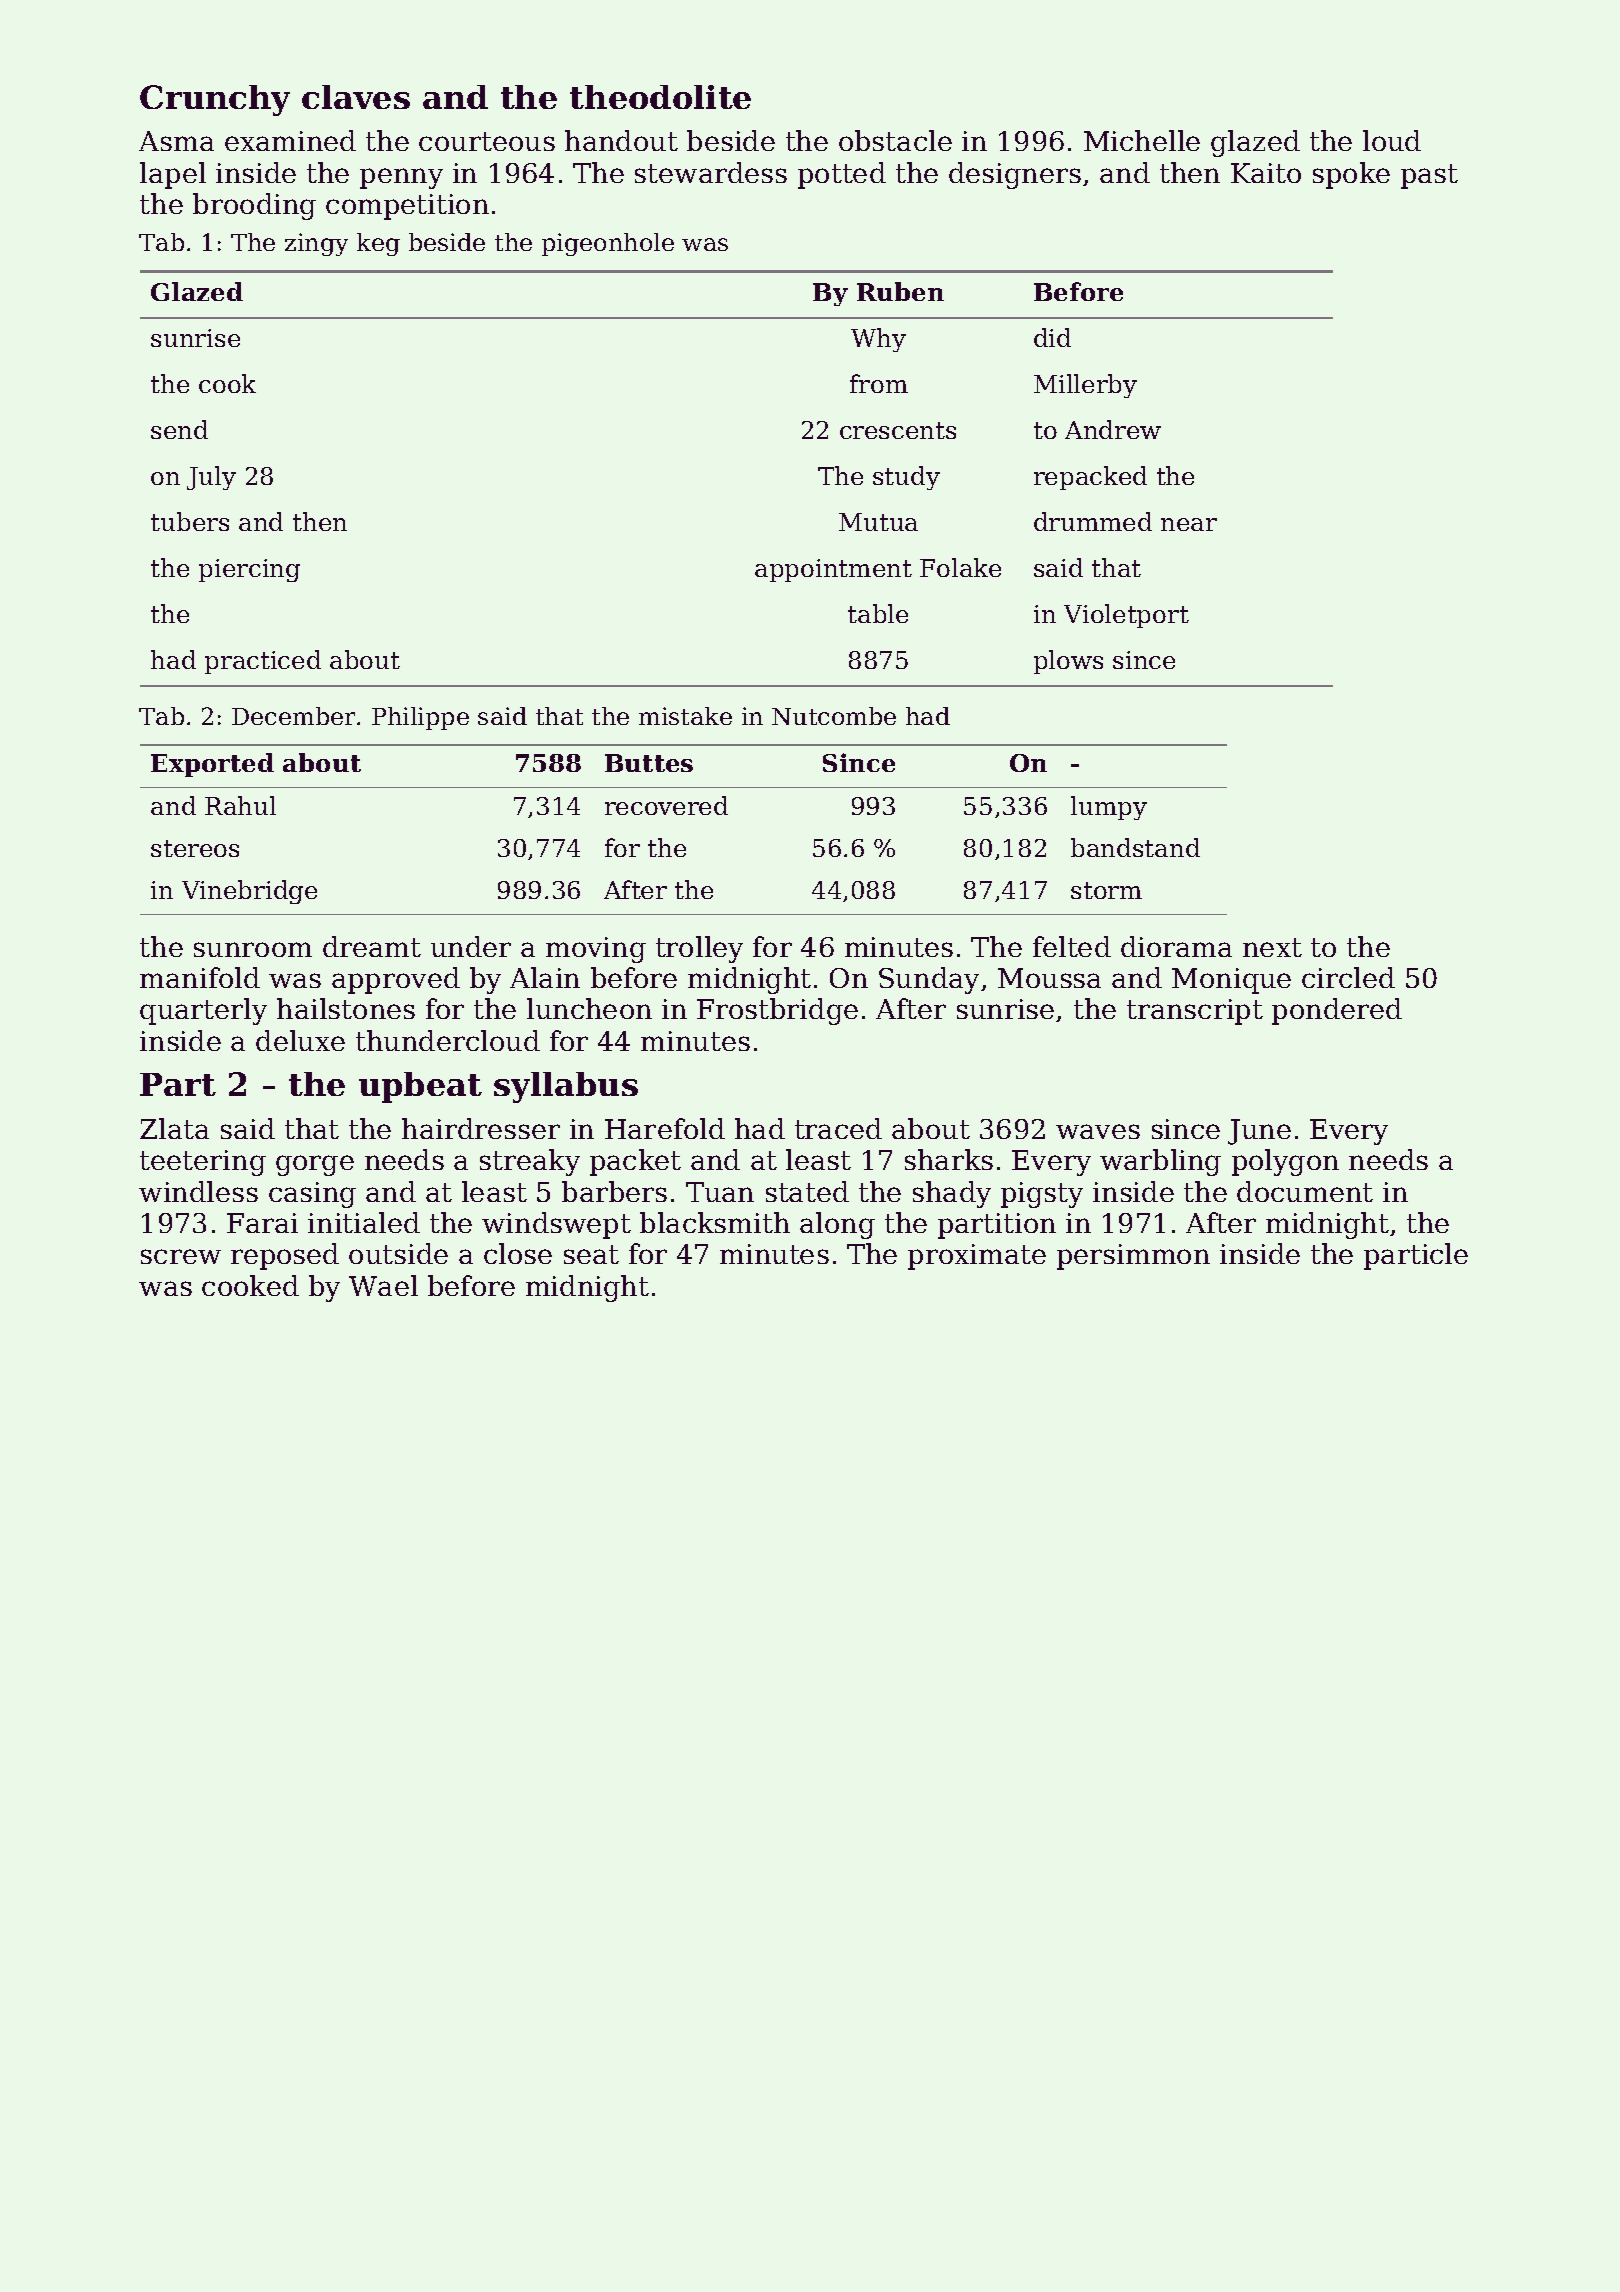 This screenshot has width=1620, height=2292. Describe the element at coordinates (1015, 175) in the screenshot. I see `designers` at that location.
